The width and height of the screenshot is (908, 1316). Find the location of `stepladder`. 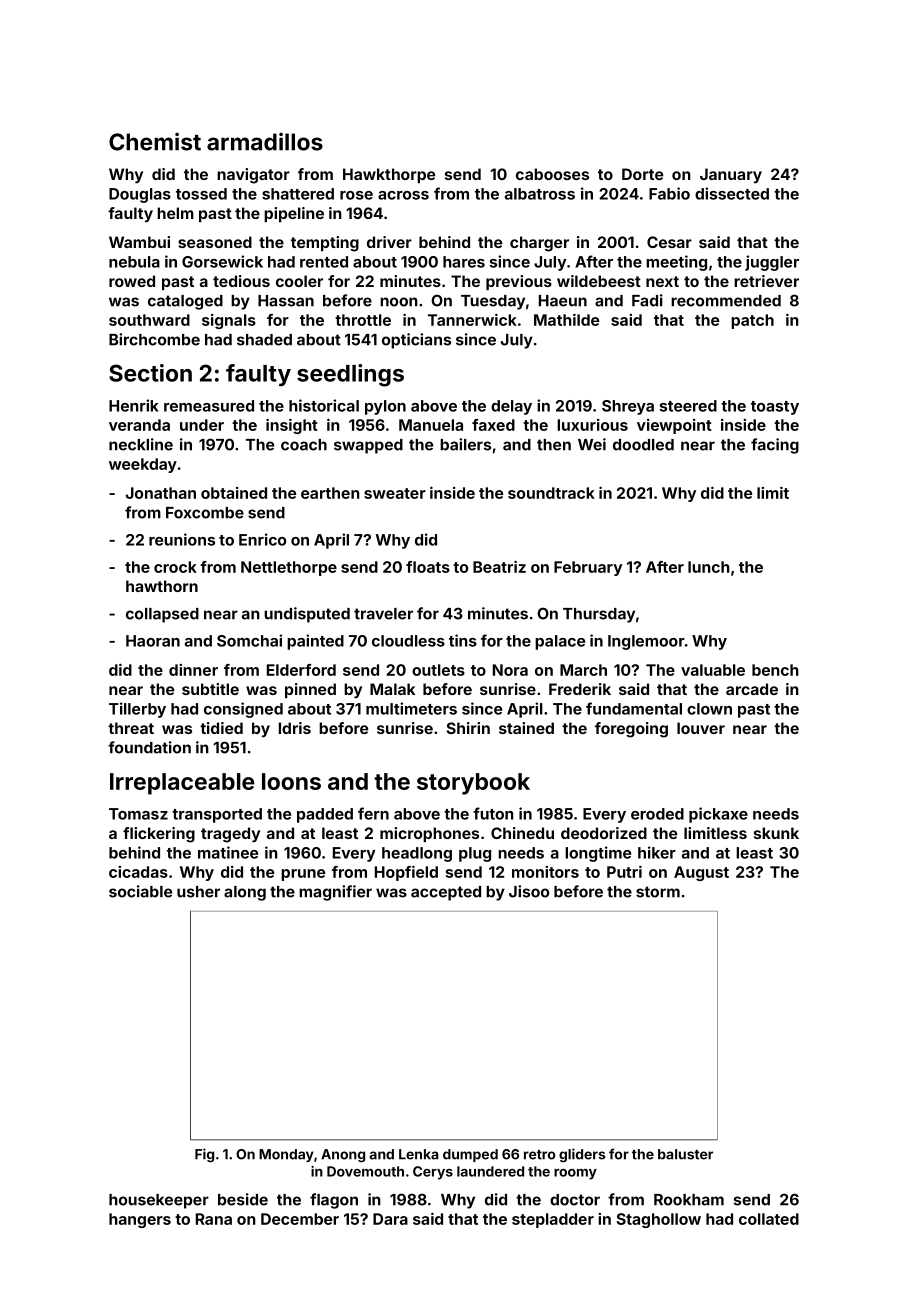

stepladder is located at coordinates (553, 1220).
